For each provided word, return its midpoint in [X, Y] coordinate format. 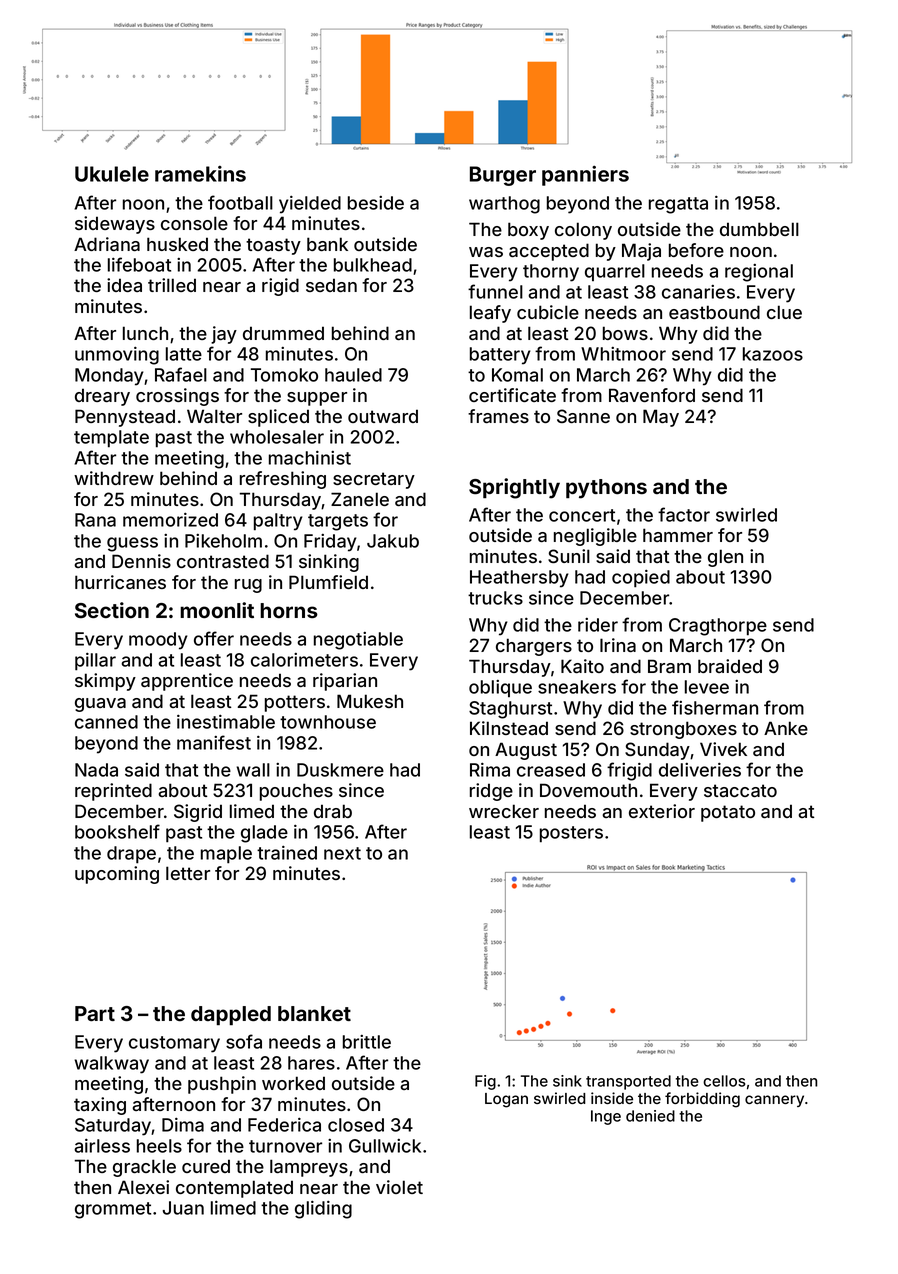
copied [641, 579]
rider [598, 625]
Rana [95, 520]
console [194, 223]
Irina [618, 645]
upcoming [117, 875]
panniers [585, 175]
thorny [551, 273]
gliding [323, 1210]
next [342, 853]
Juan [183, 1208]
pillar [95, 662]
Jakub [393, 541]
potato [728, 813]
